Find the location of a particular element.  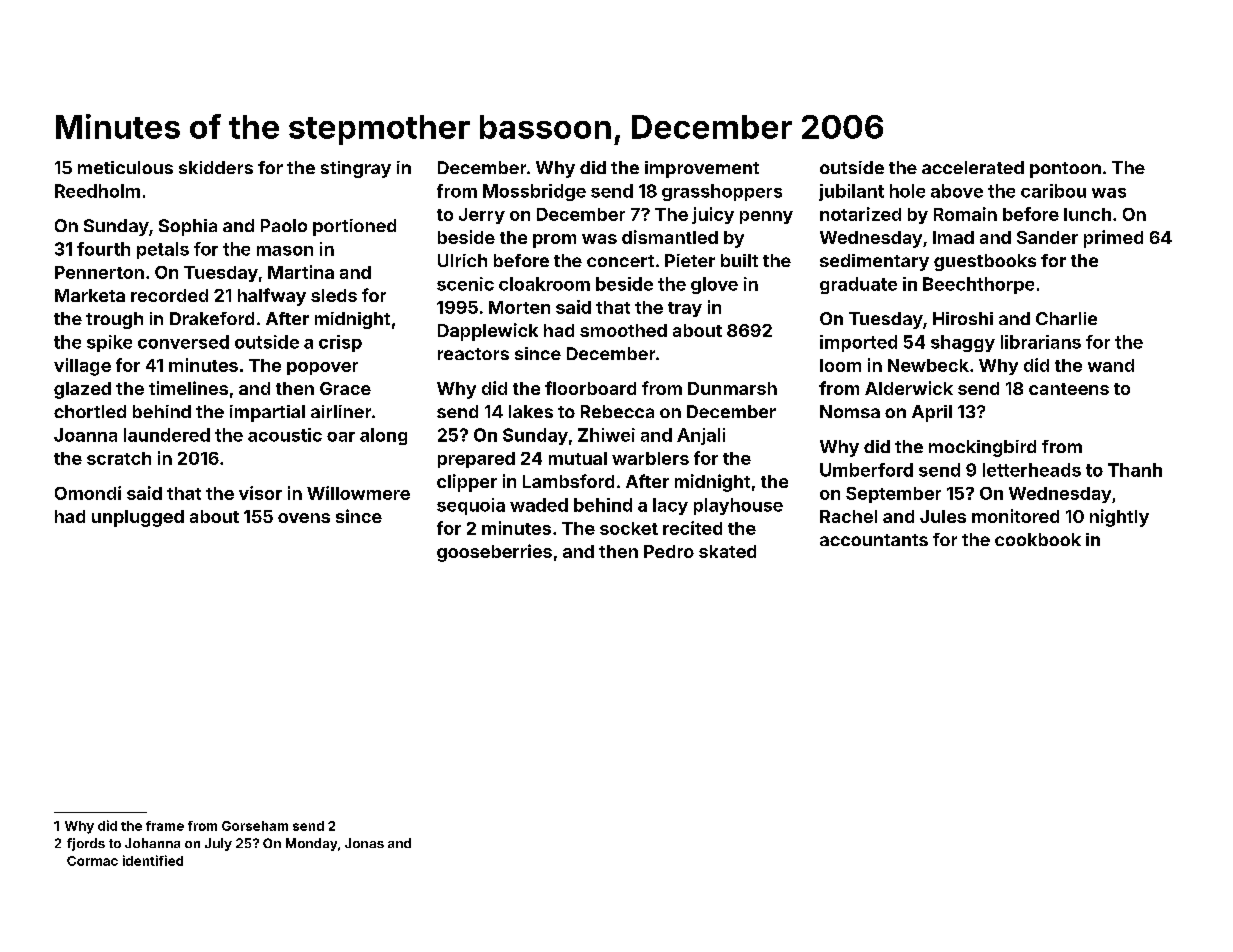

Jonas is located at coordinates (364, 843).
